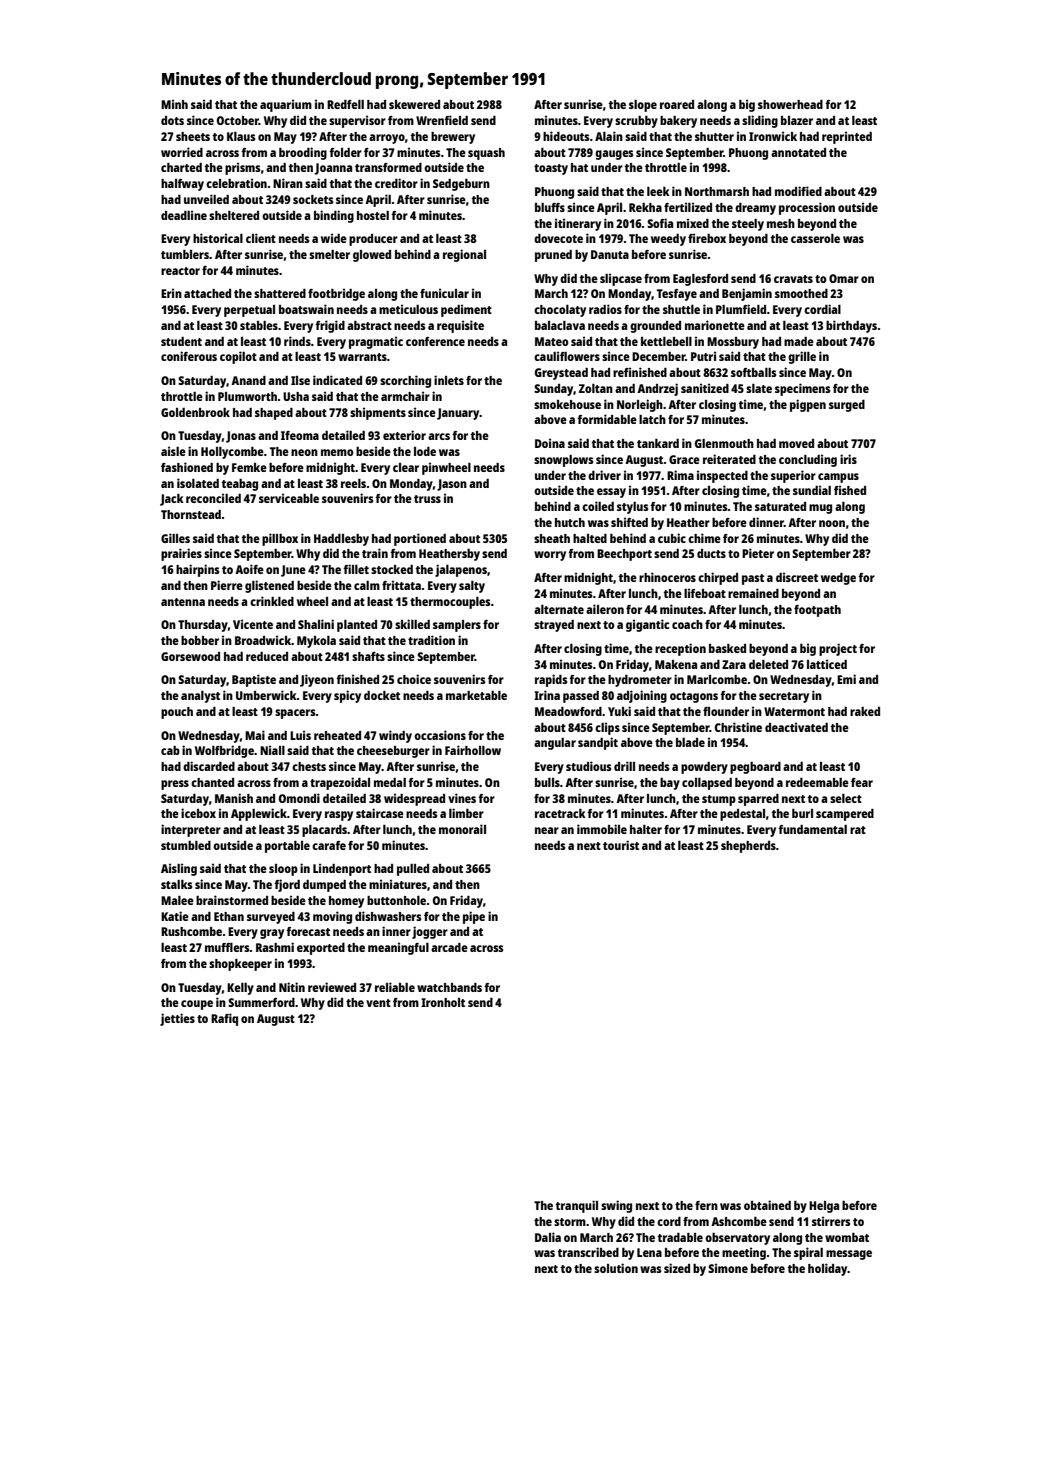  Describe the element at coordinates (748, 847) in the document. I see `shepherds` at that location.
